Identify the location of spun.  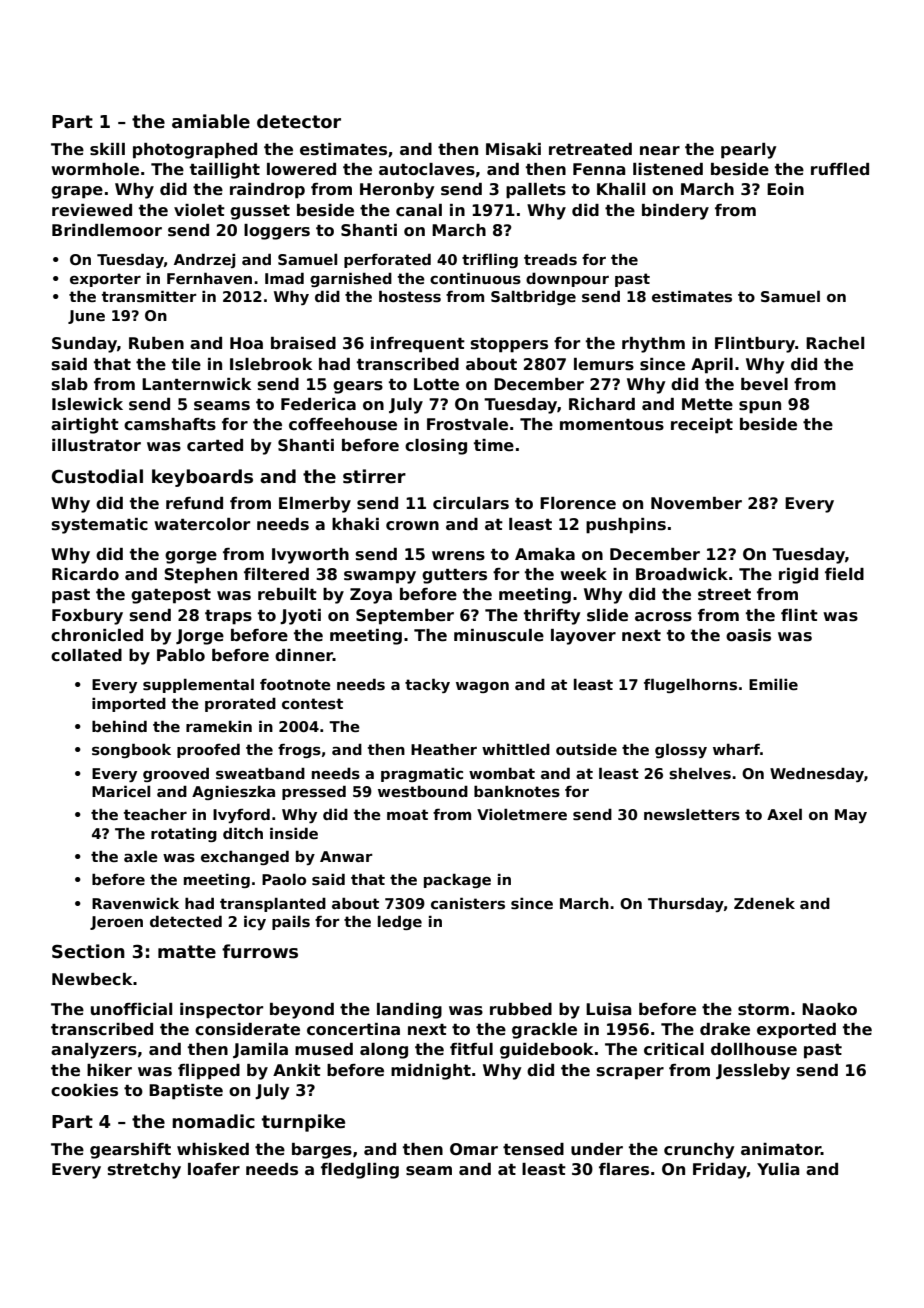
(760, 407).
